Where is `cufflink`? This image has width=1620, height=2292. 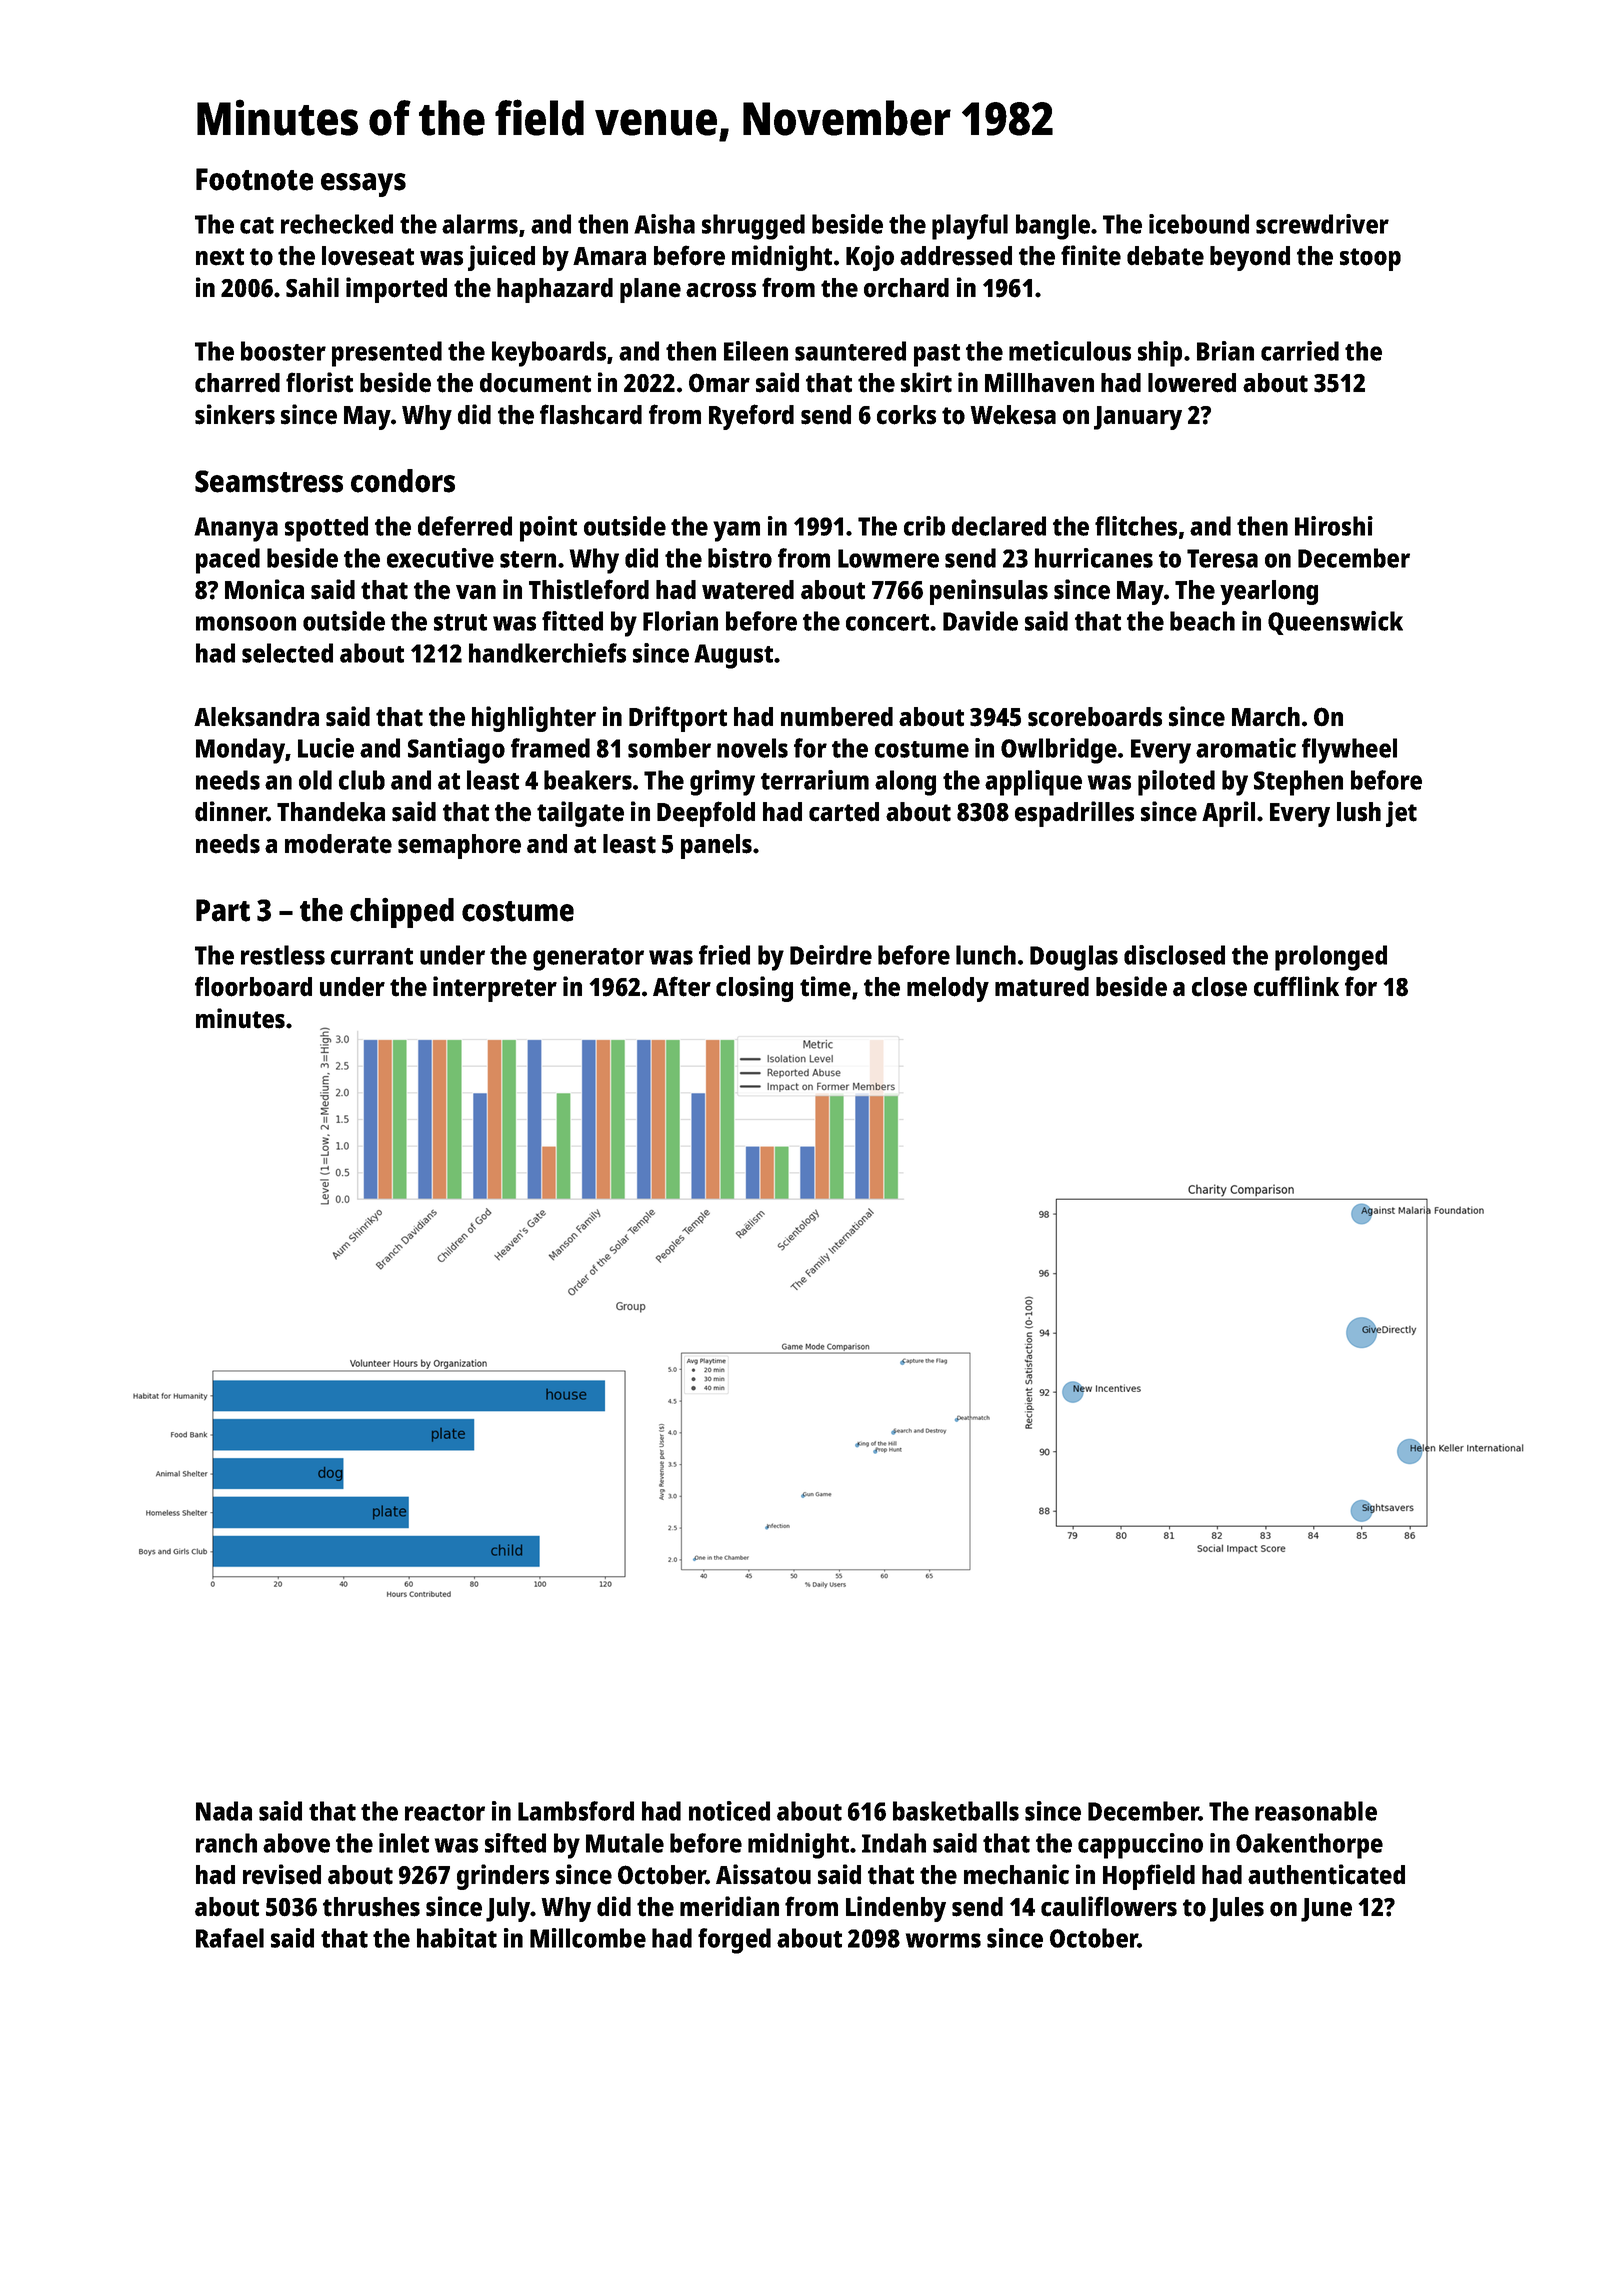
cufflink is located at coordinates (1296, 986).
